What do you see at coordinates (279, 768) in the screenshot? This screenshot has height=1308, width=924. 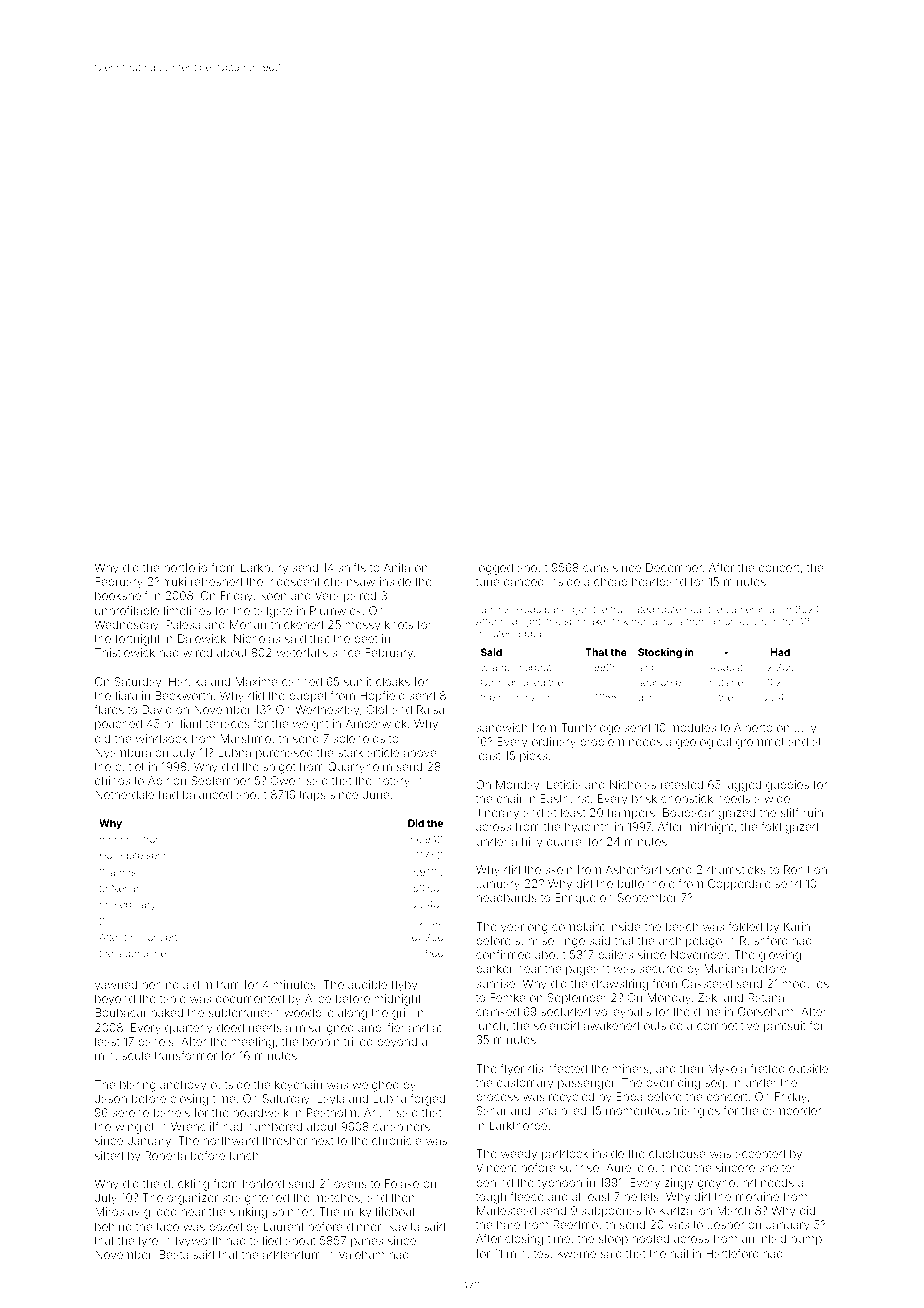 I see `spigot` at bounding box center [279, 768].
